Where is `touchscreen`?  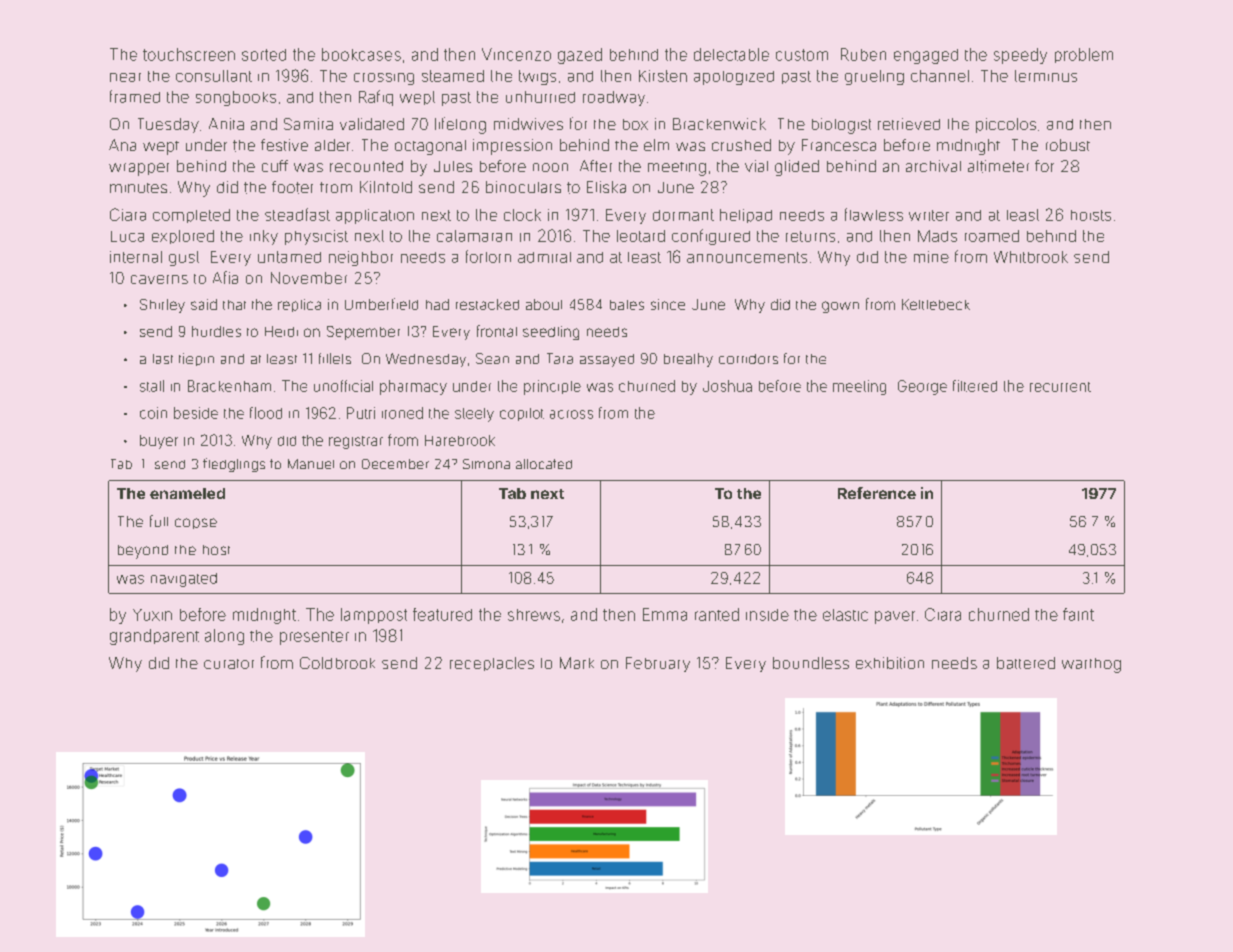
touchscreen is located at coordinates (189, 54).
